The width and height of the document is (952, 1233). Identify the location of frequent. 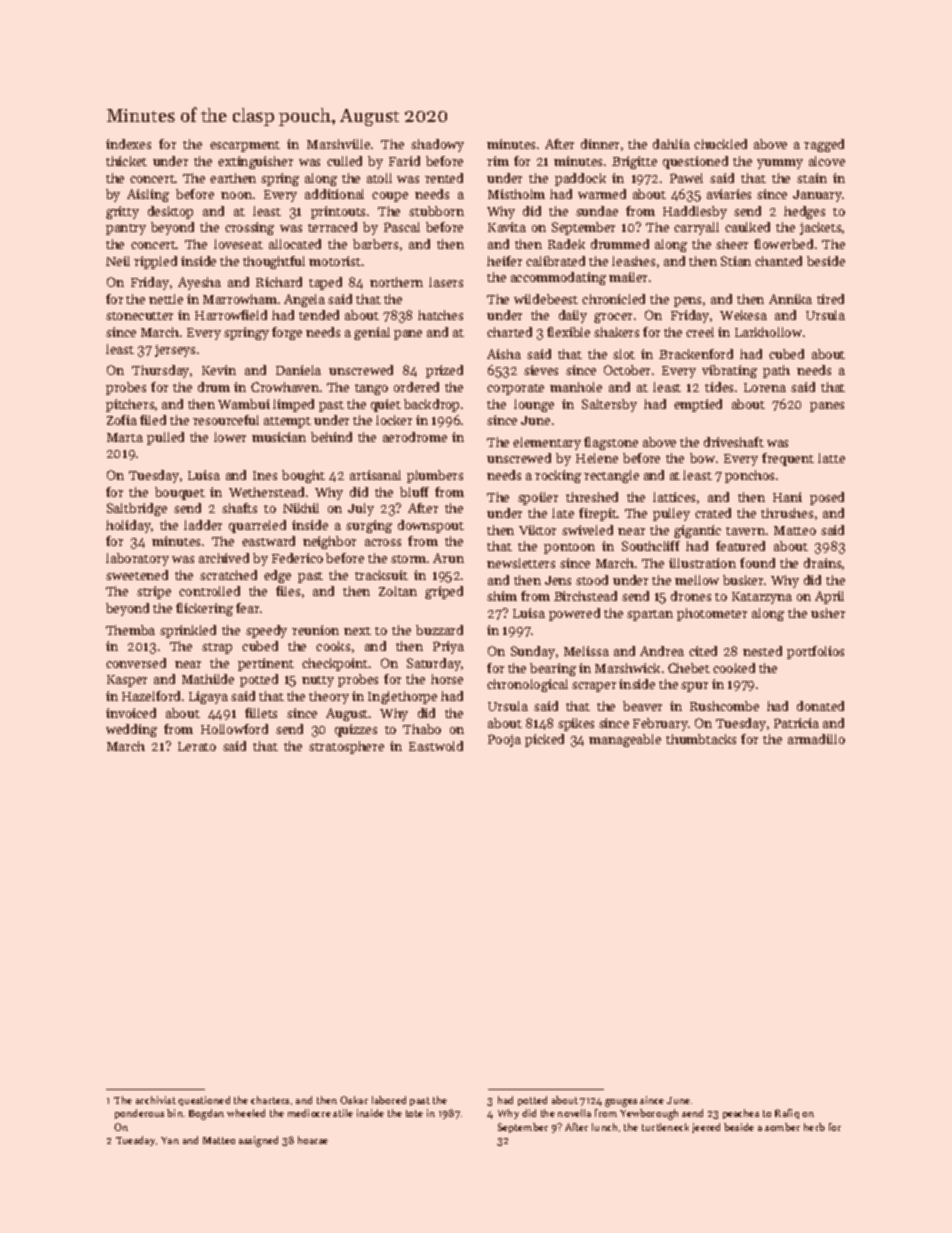
(788, 459).
